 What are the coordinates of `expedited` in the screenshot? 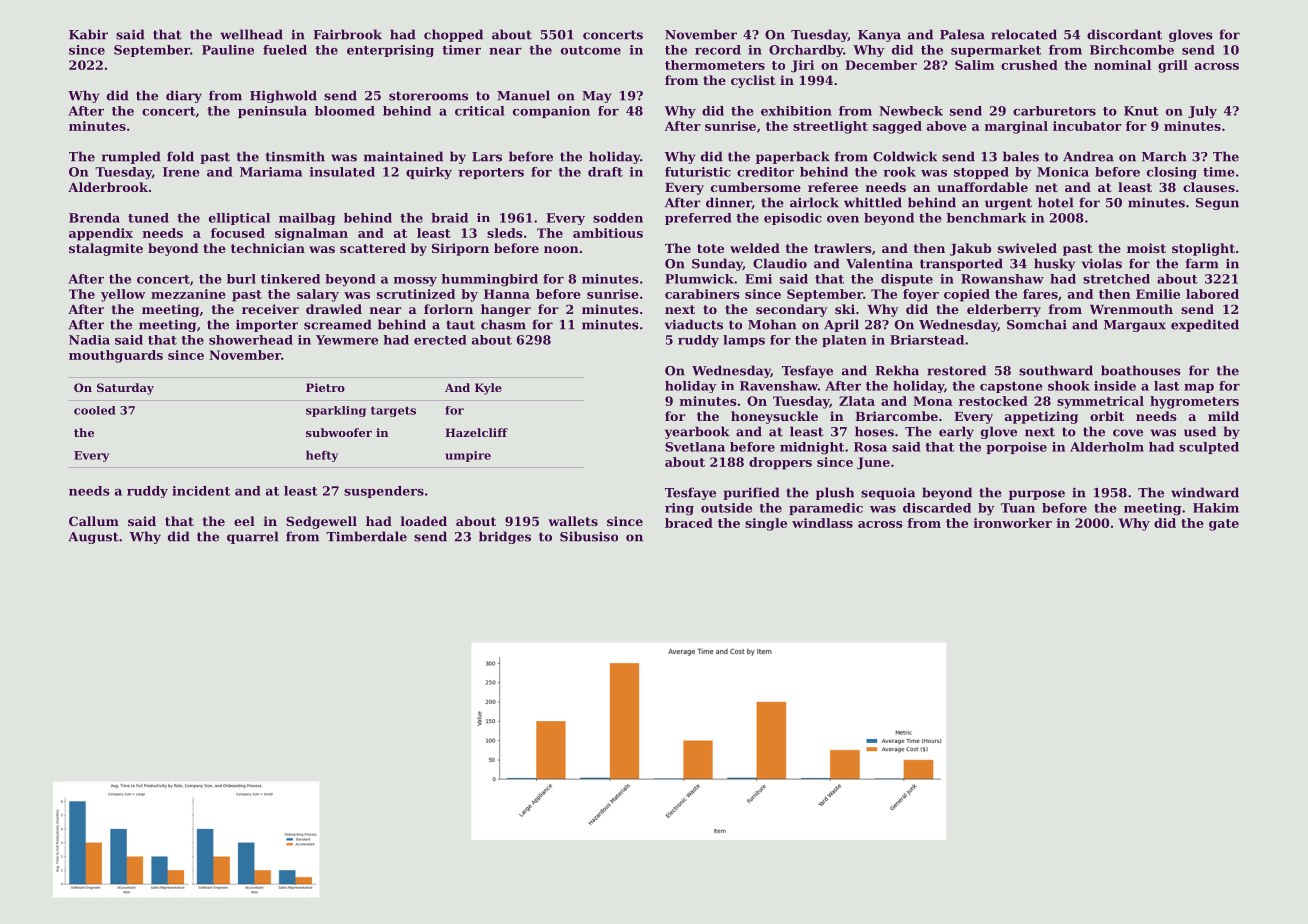 It's located at (1205, 325).
